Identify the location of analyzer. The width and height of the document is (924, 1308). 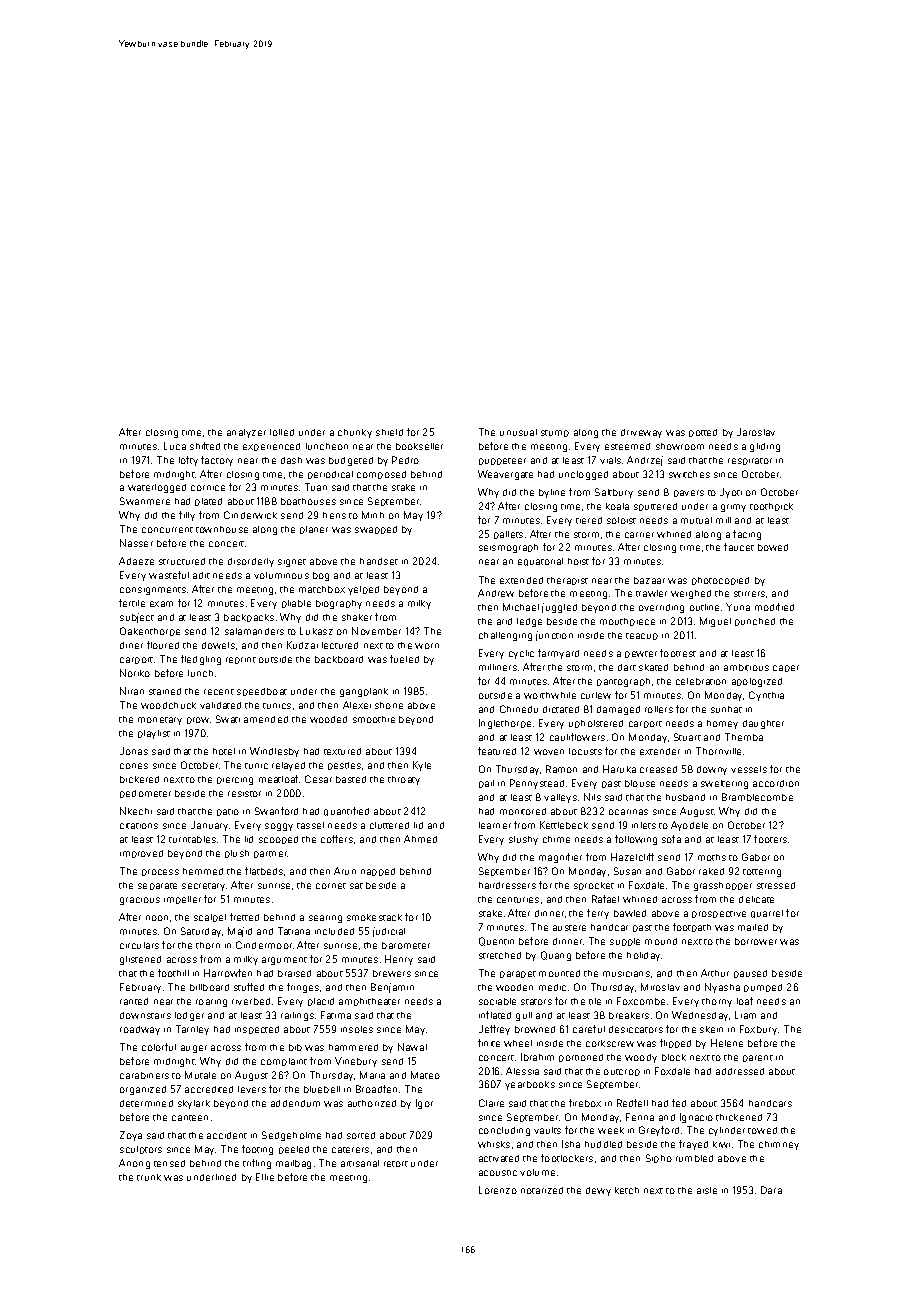
(246, 433).
